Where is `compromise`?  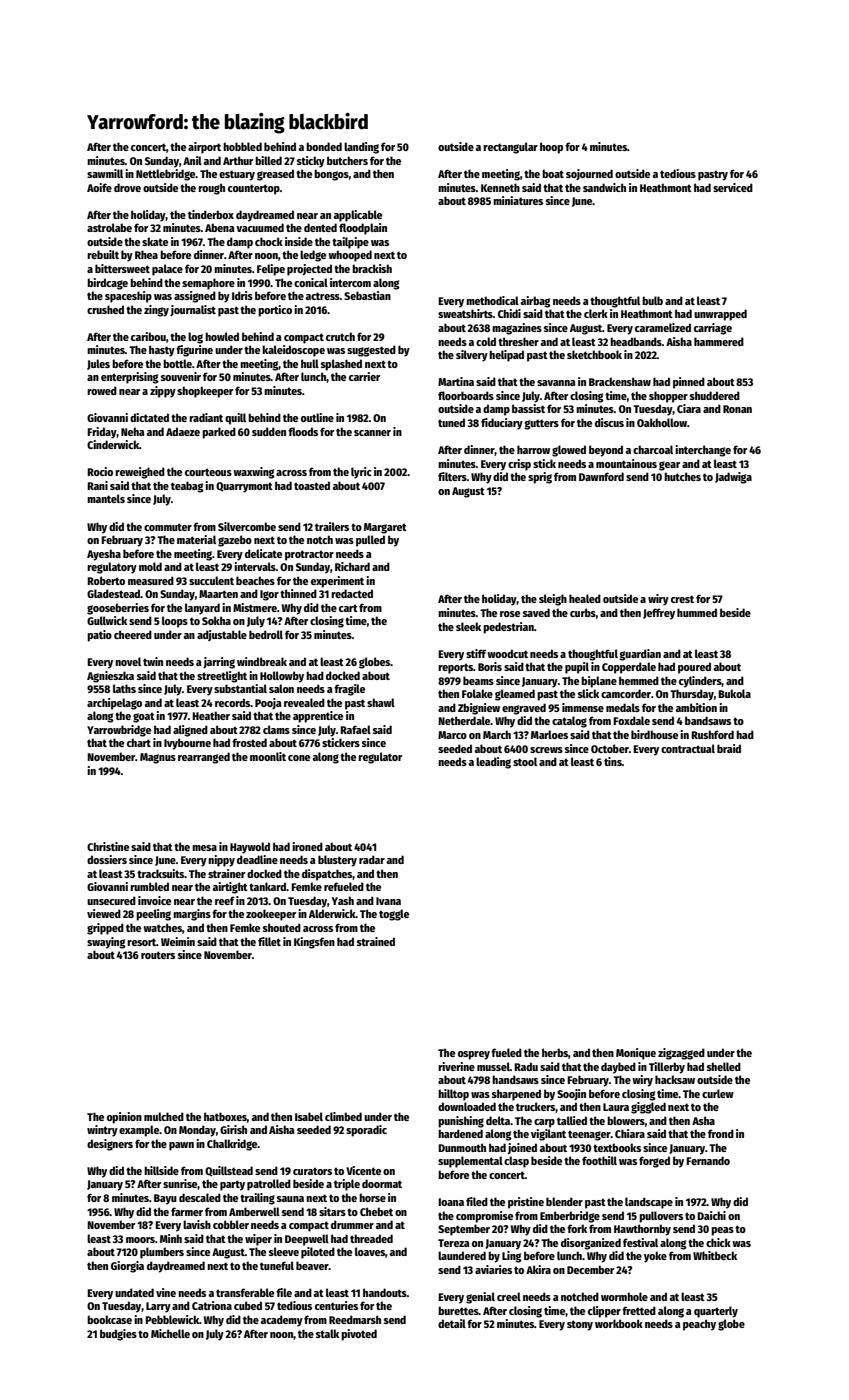 compromise is located at coordinates (484, 1217).
